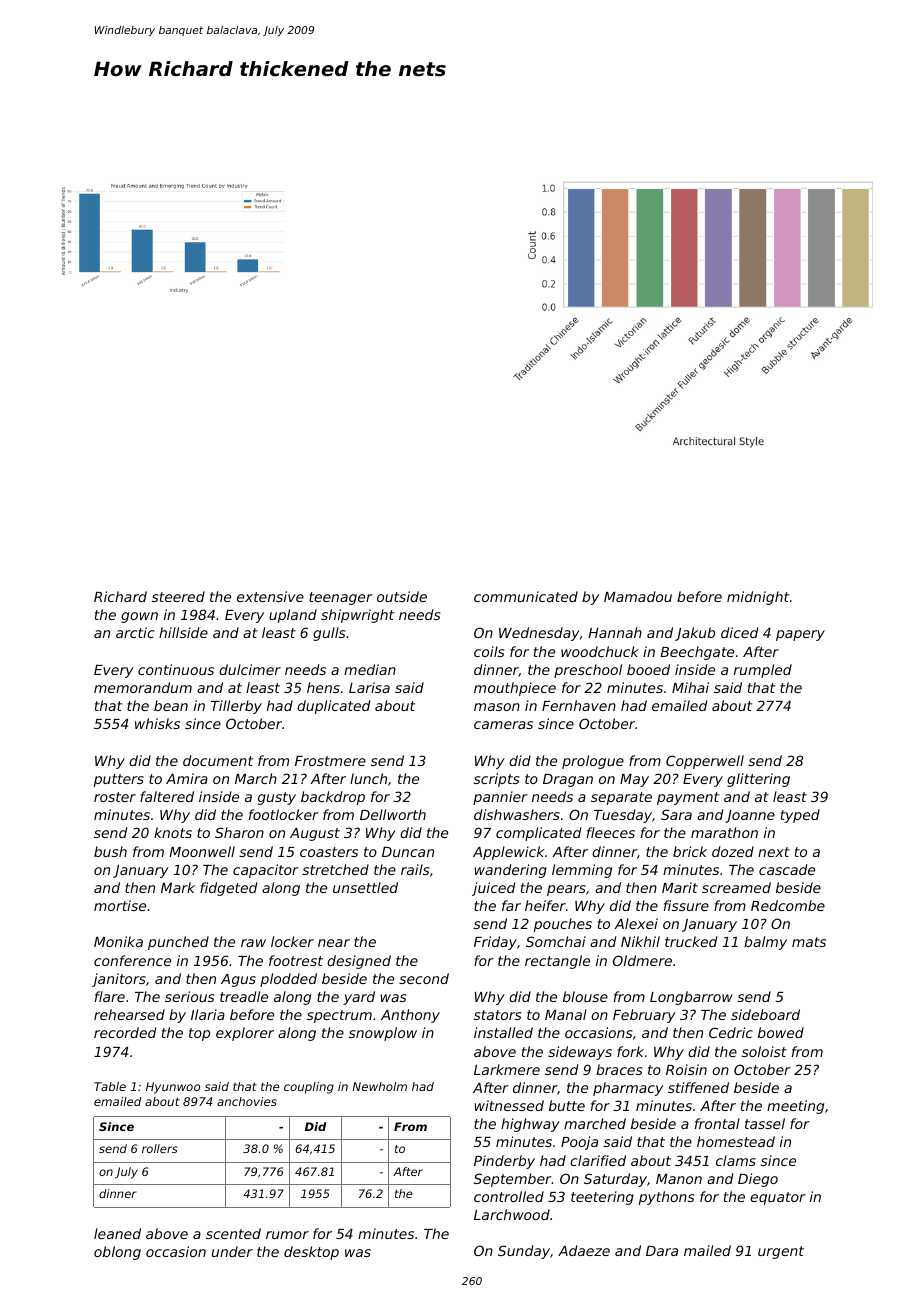 Image resolution: width=924 pixels, height=1308 pixels. Describe the element at coordinates (178, 596) in the screenshot. I see `steered` at that location.
